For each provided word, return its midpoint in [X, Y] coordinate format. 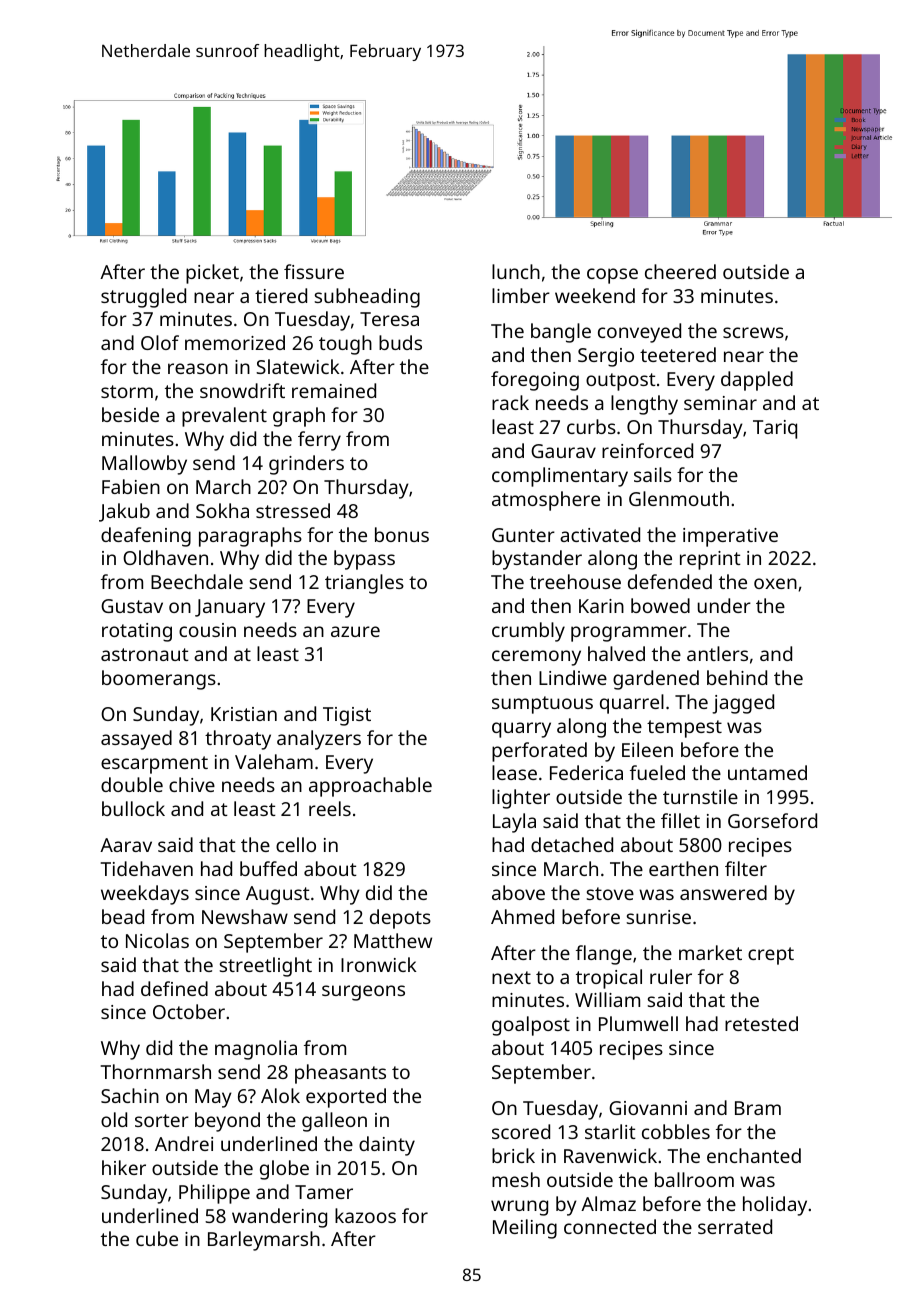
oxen [775, 583]
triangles [364, 584]
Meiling [525, 1229]
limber [521, 295]
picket [212, 274]
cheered [680, 271]
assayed [136, 740]
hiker [124, 1167]
